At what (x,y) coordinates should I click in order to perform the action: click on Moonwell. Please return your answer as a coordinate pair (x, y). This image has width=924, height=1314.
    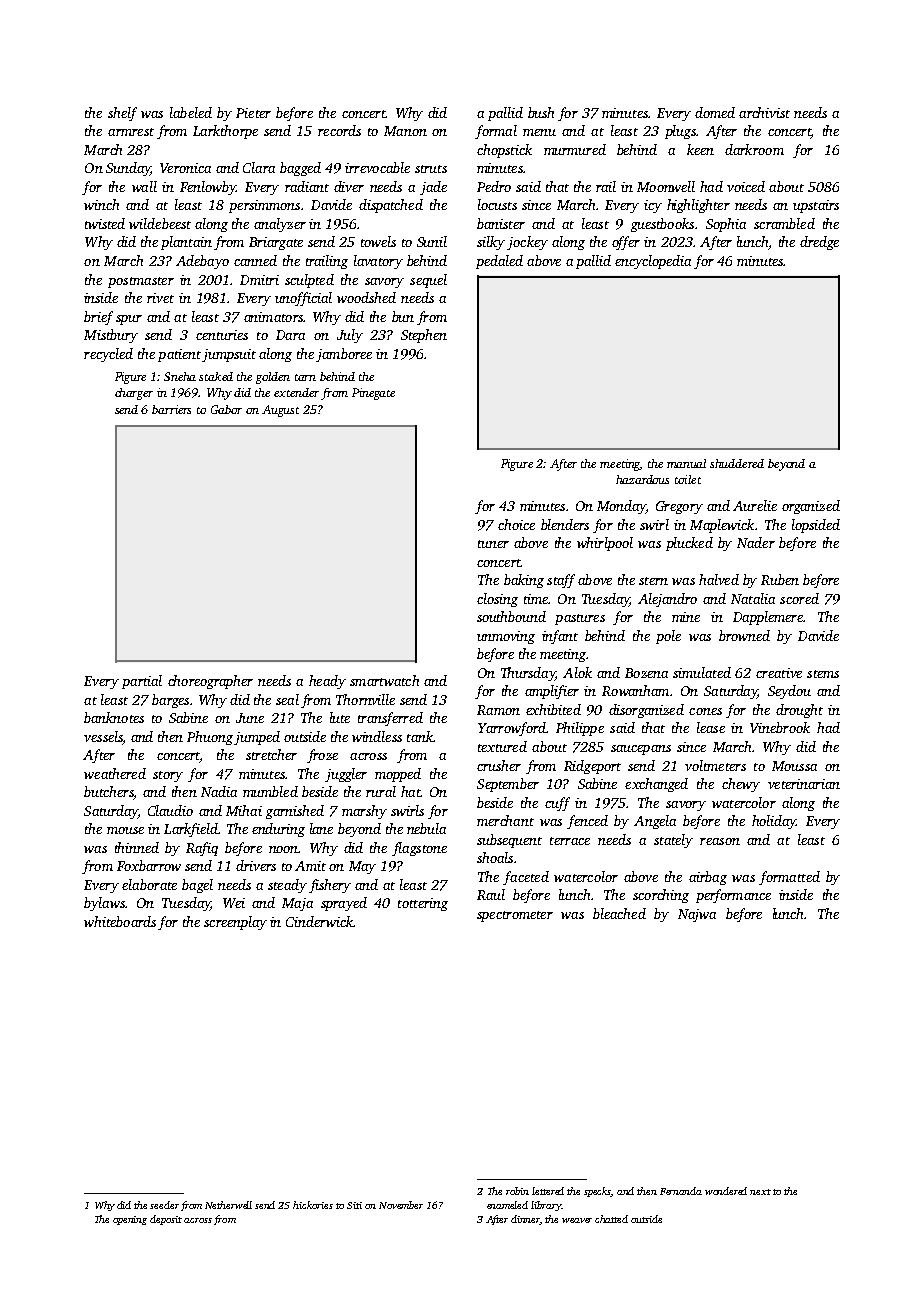
    Looking at the image, I should click on (666, 186).
